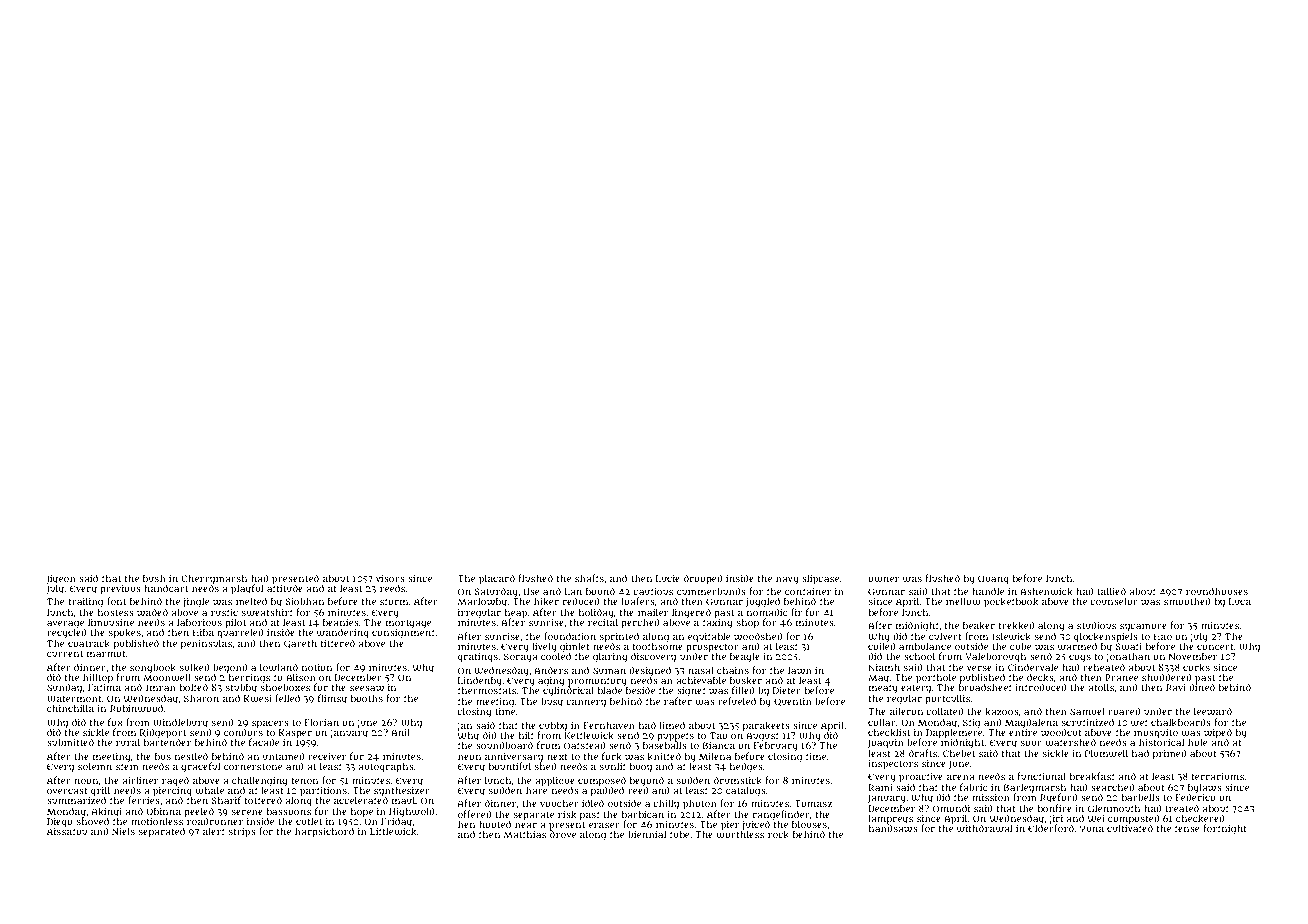 The height and width of the page is (924, 1308). I want to click on knitted, so click(664, 756).
